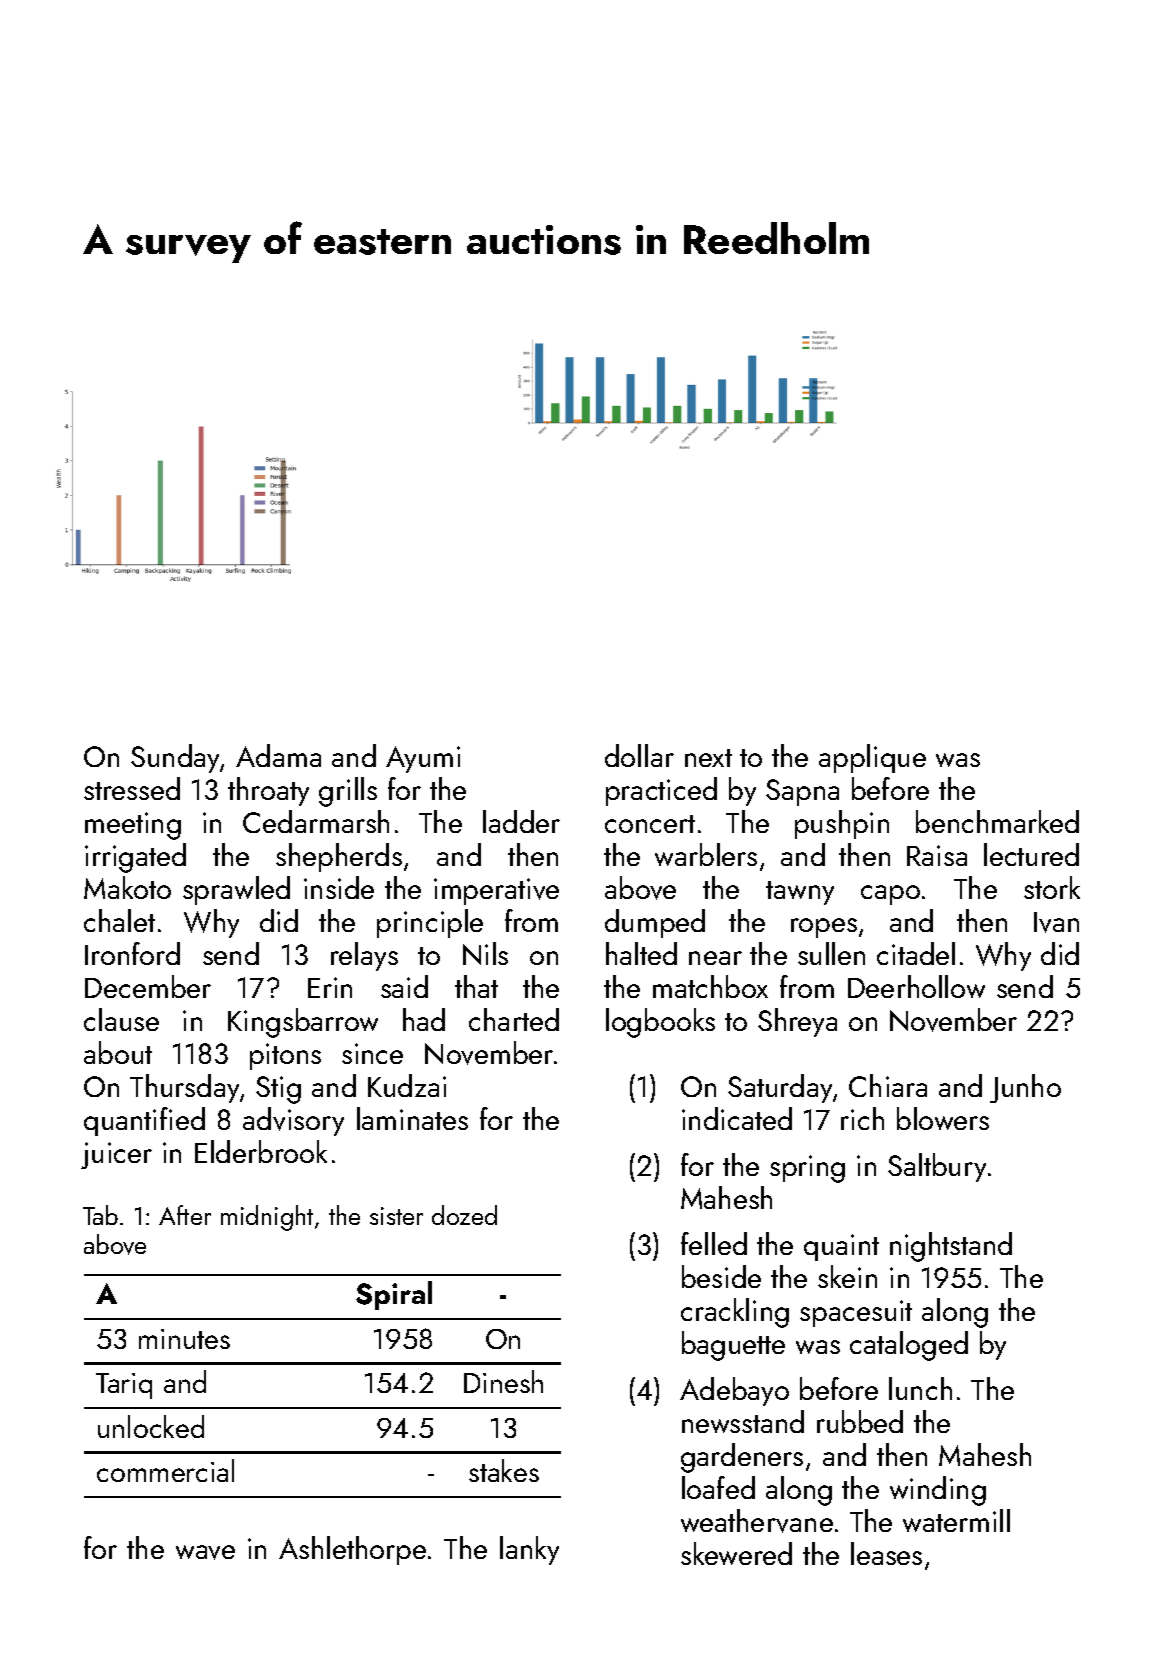 Image resolution: width=1165 pixels, height=1654 pixels. I want to click on applique, so click(872, 758).
